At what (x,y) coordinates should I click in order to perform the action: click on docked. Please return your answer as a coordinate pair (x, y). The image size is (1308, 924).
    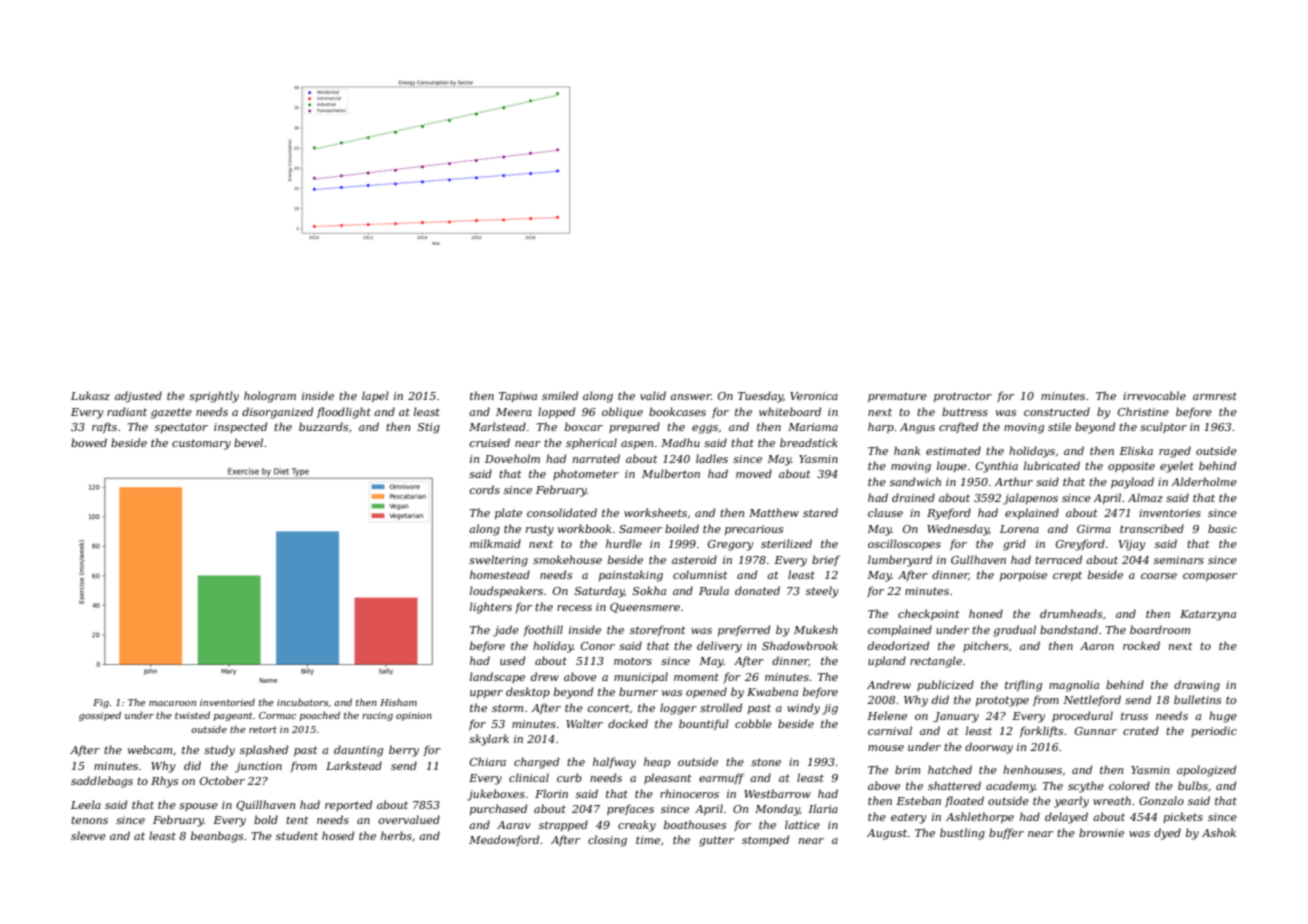
    Looking at the image, I should click on (628, 723).
